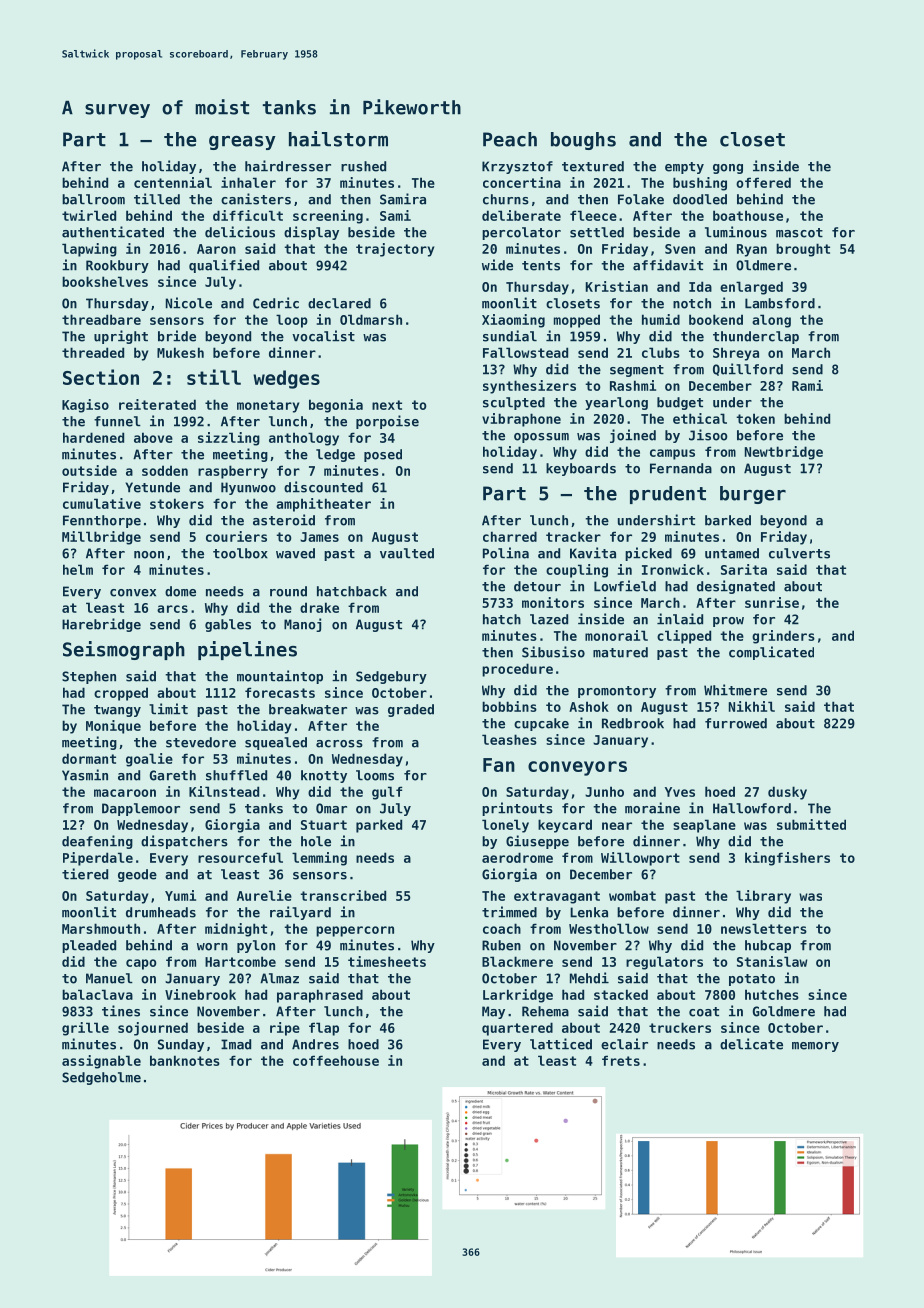  Describe the element at coordinates (537, 586) in the screenshot. I see `detour` at that location.
